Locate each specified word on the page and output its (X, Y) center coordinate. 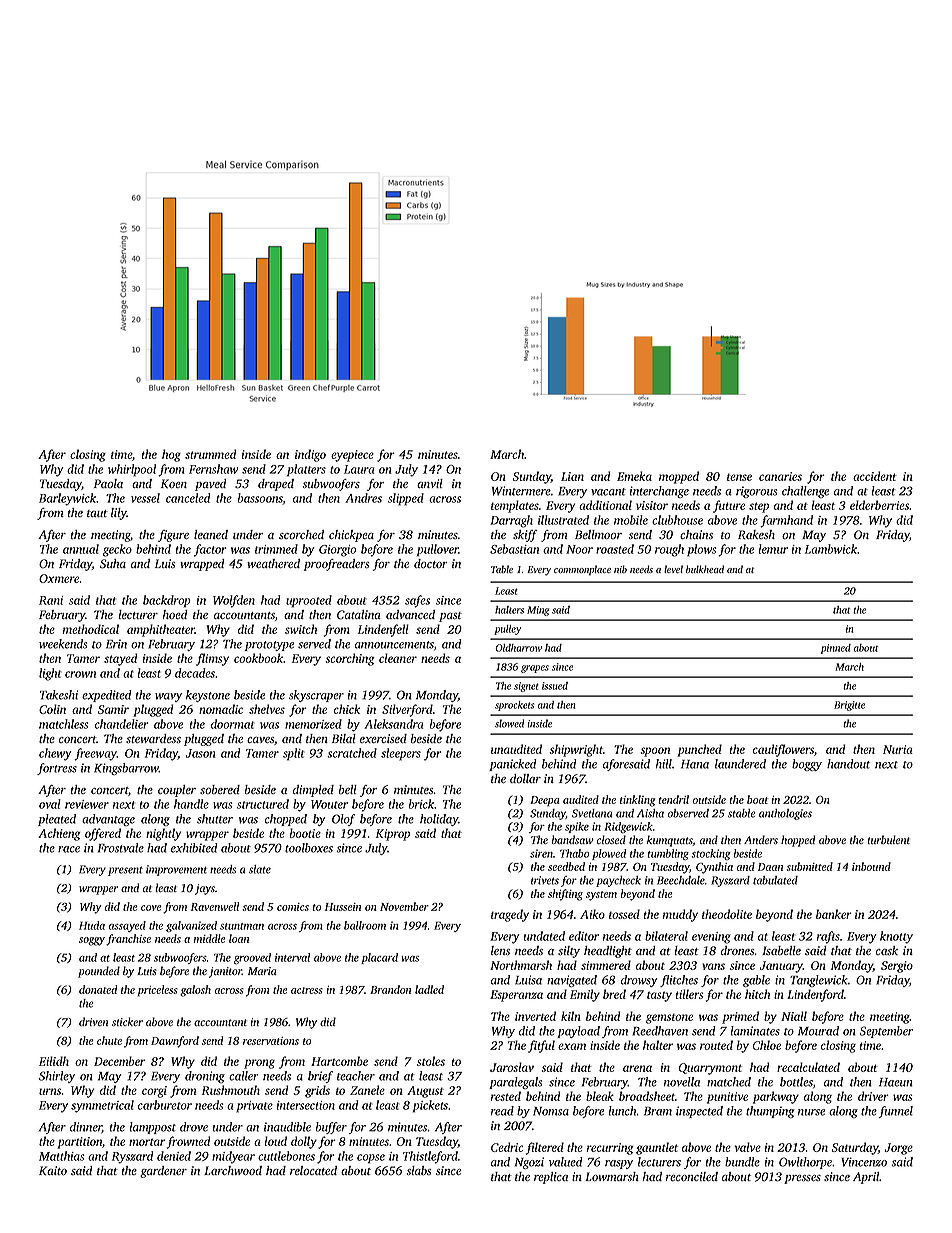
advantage (108, 820)
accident (875, 476)
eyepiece (352, 456)
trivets (545, 880)
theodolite (727, 914)
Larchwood (233, 1170)
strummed (210, 454)
